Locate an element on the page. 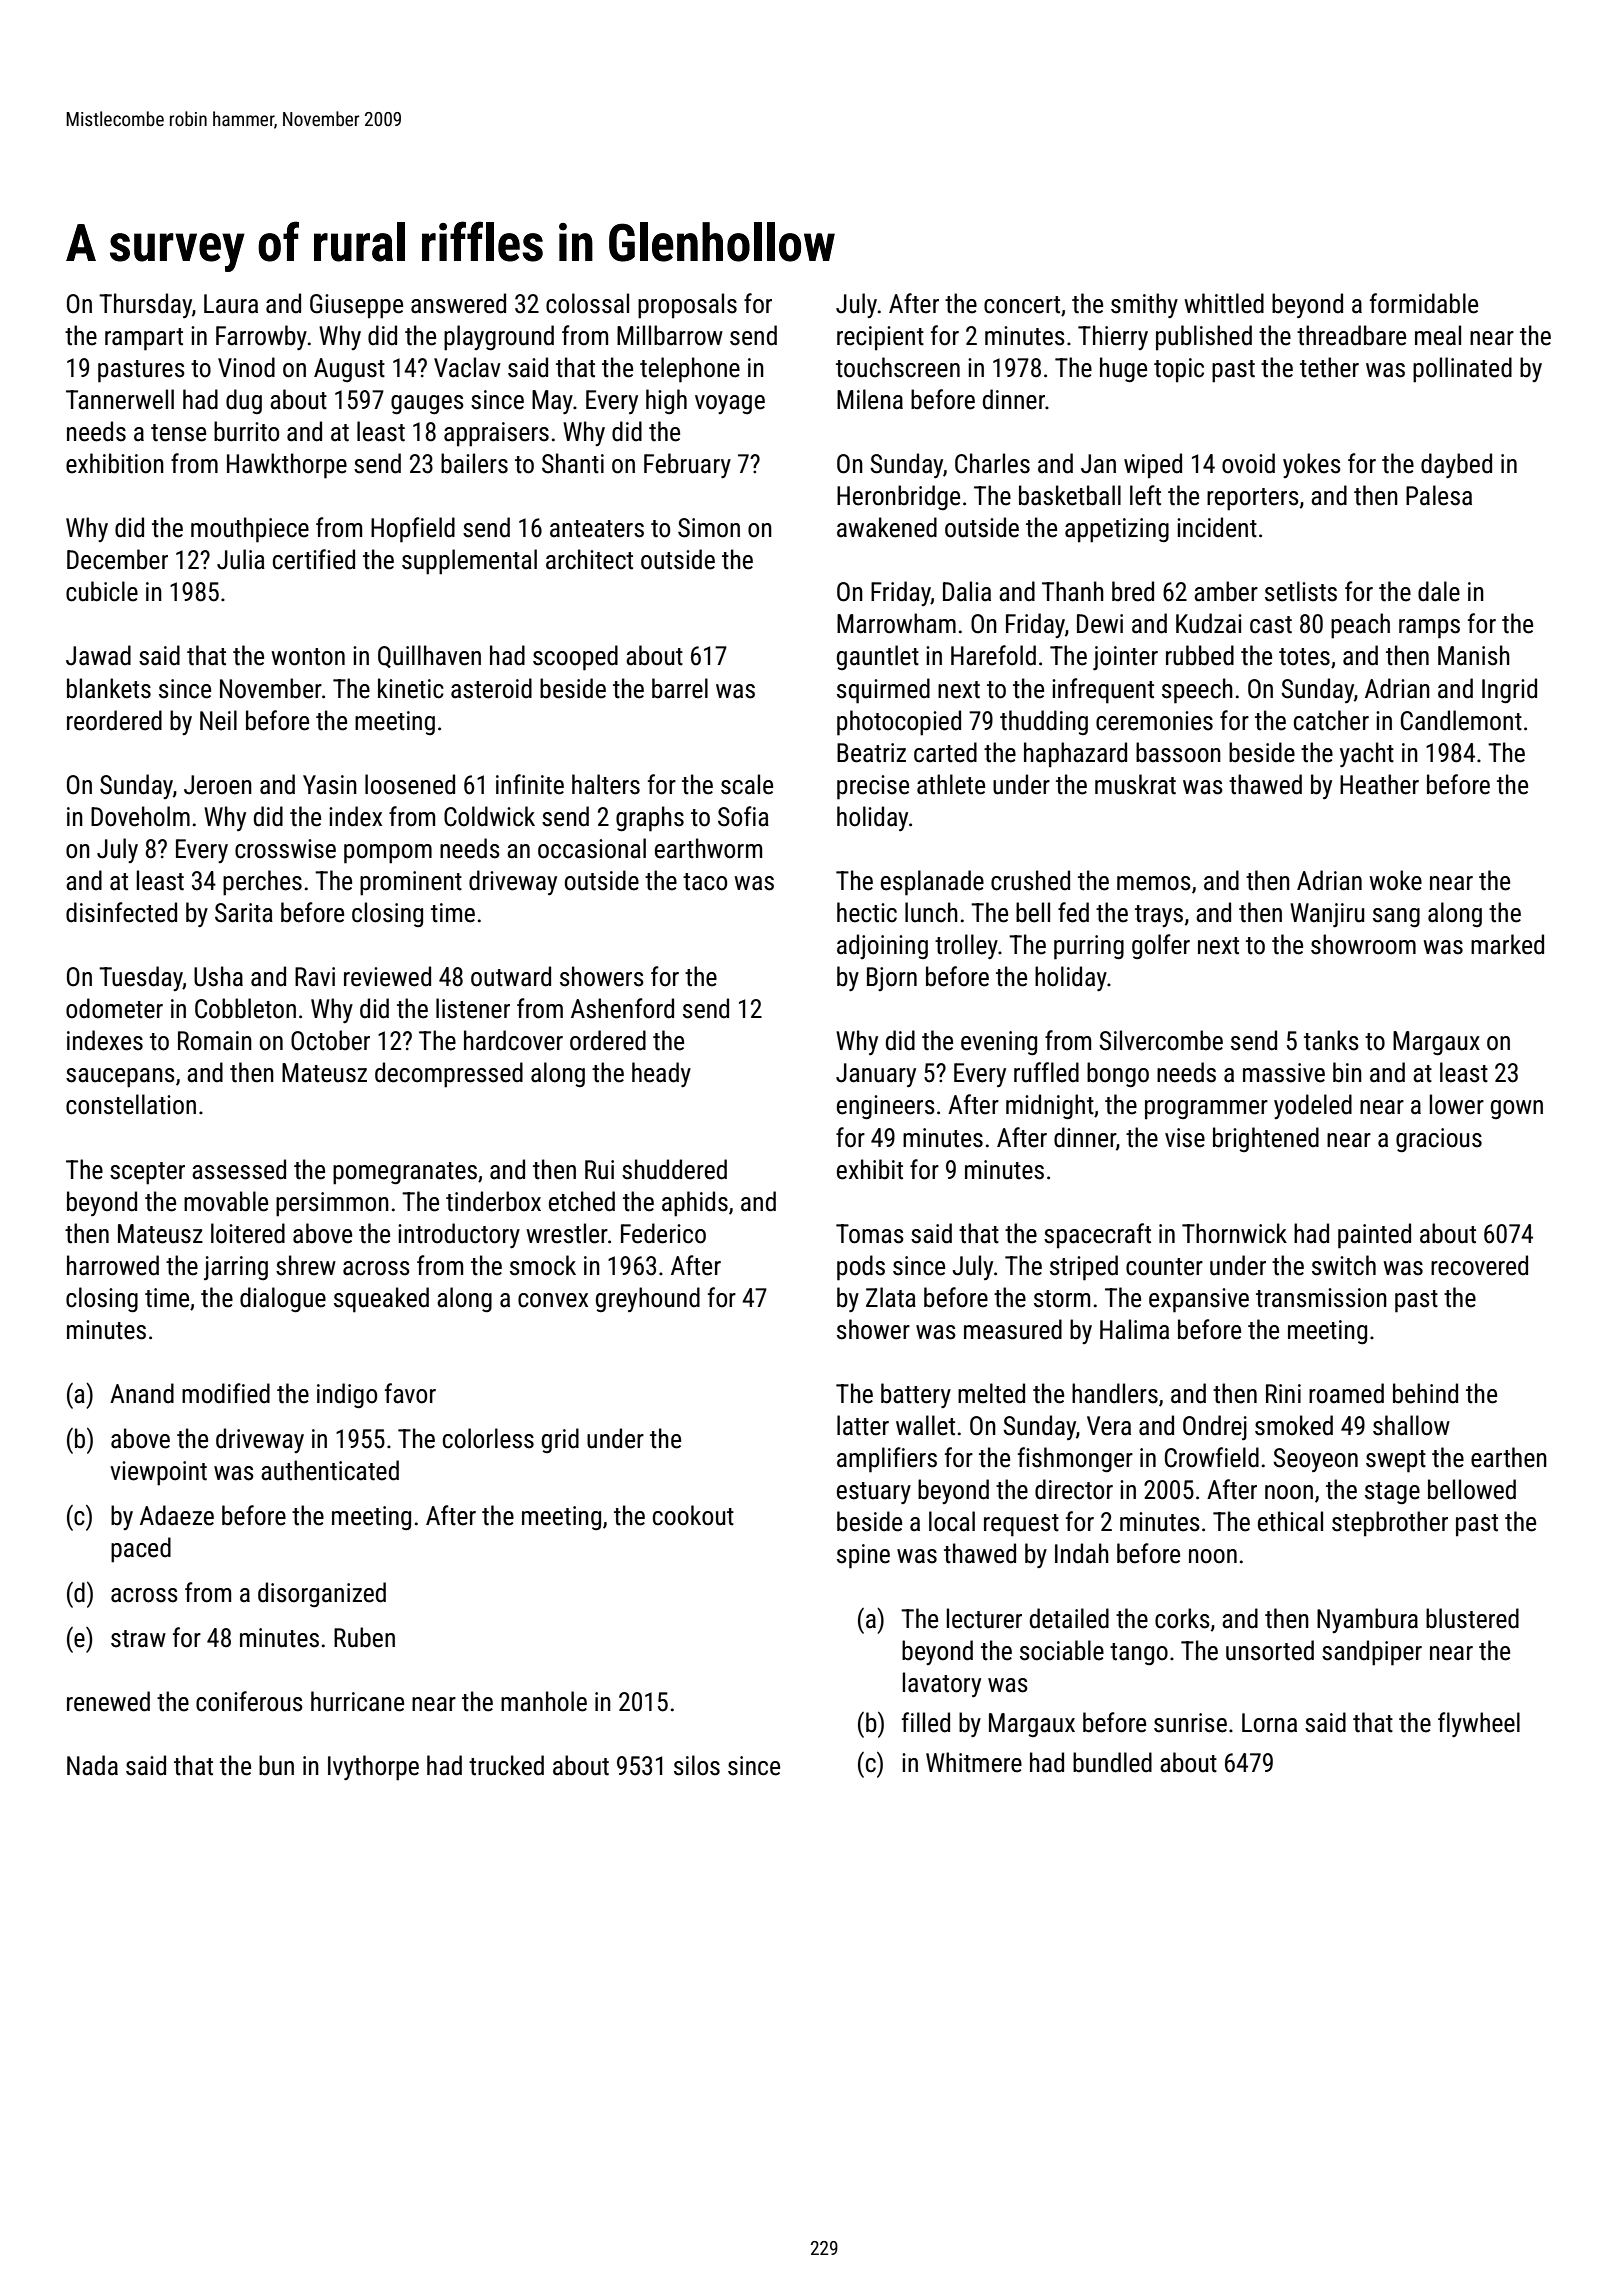 The width and height of the page is (1620, 2292). marked is located at coordinates (1507, 944).
